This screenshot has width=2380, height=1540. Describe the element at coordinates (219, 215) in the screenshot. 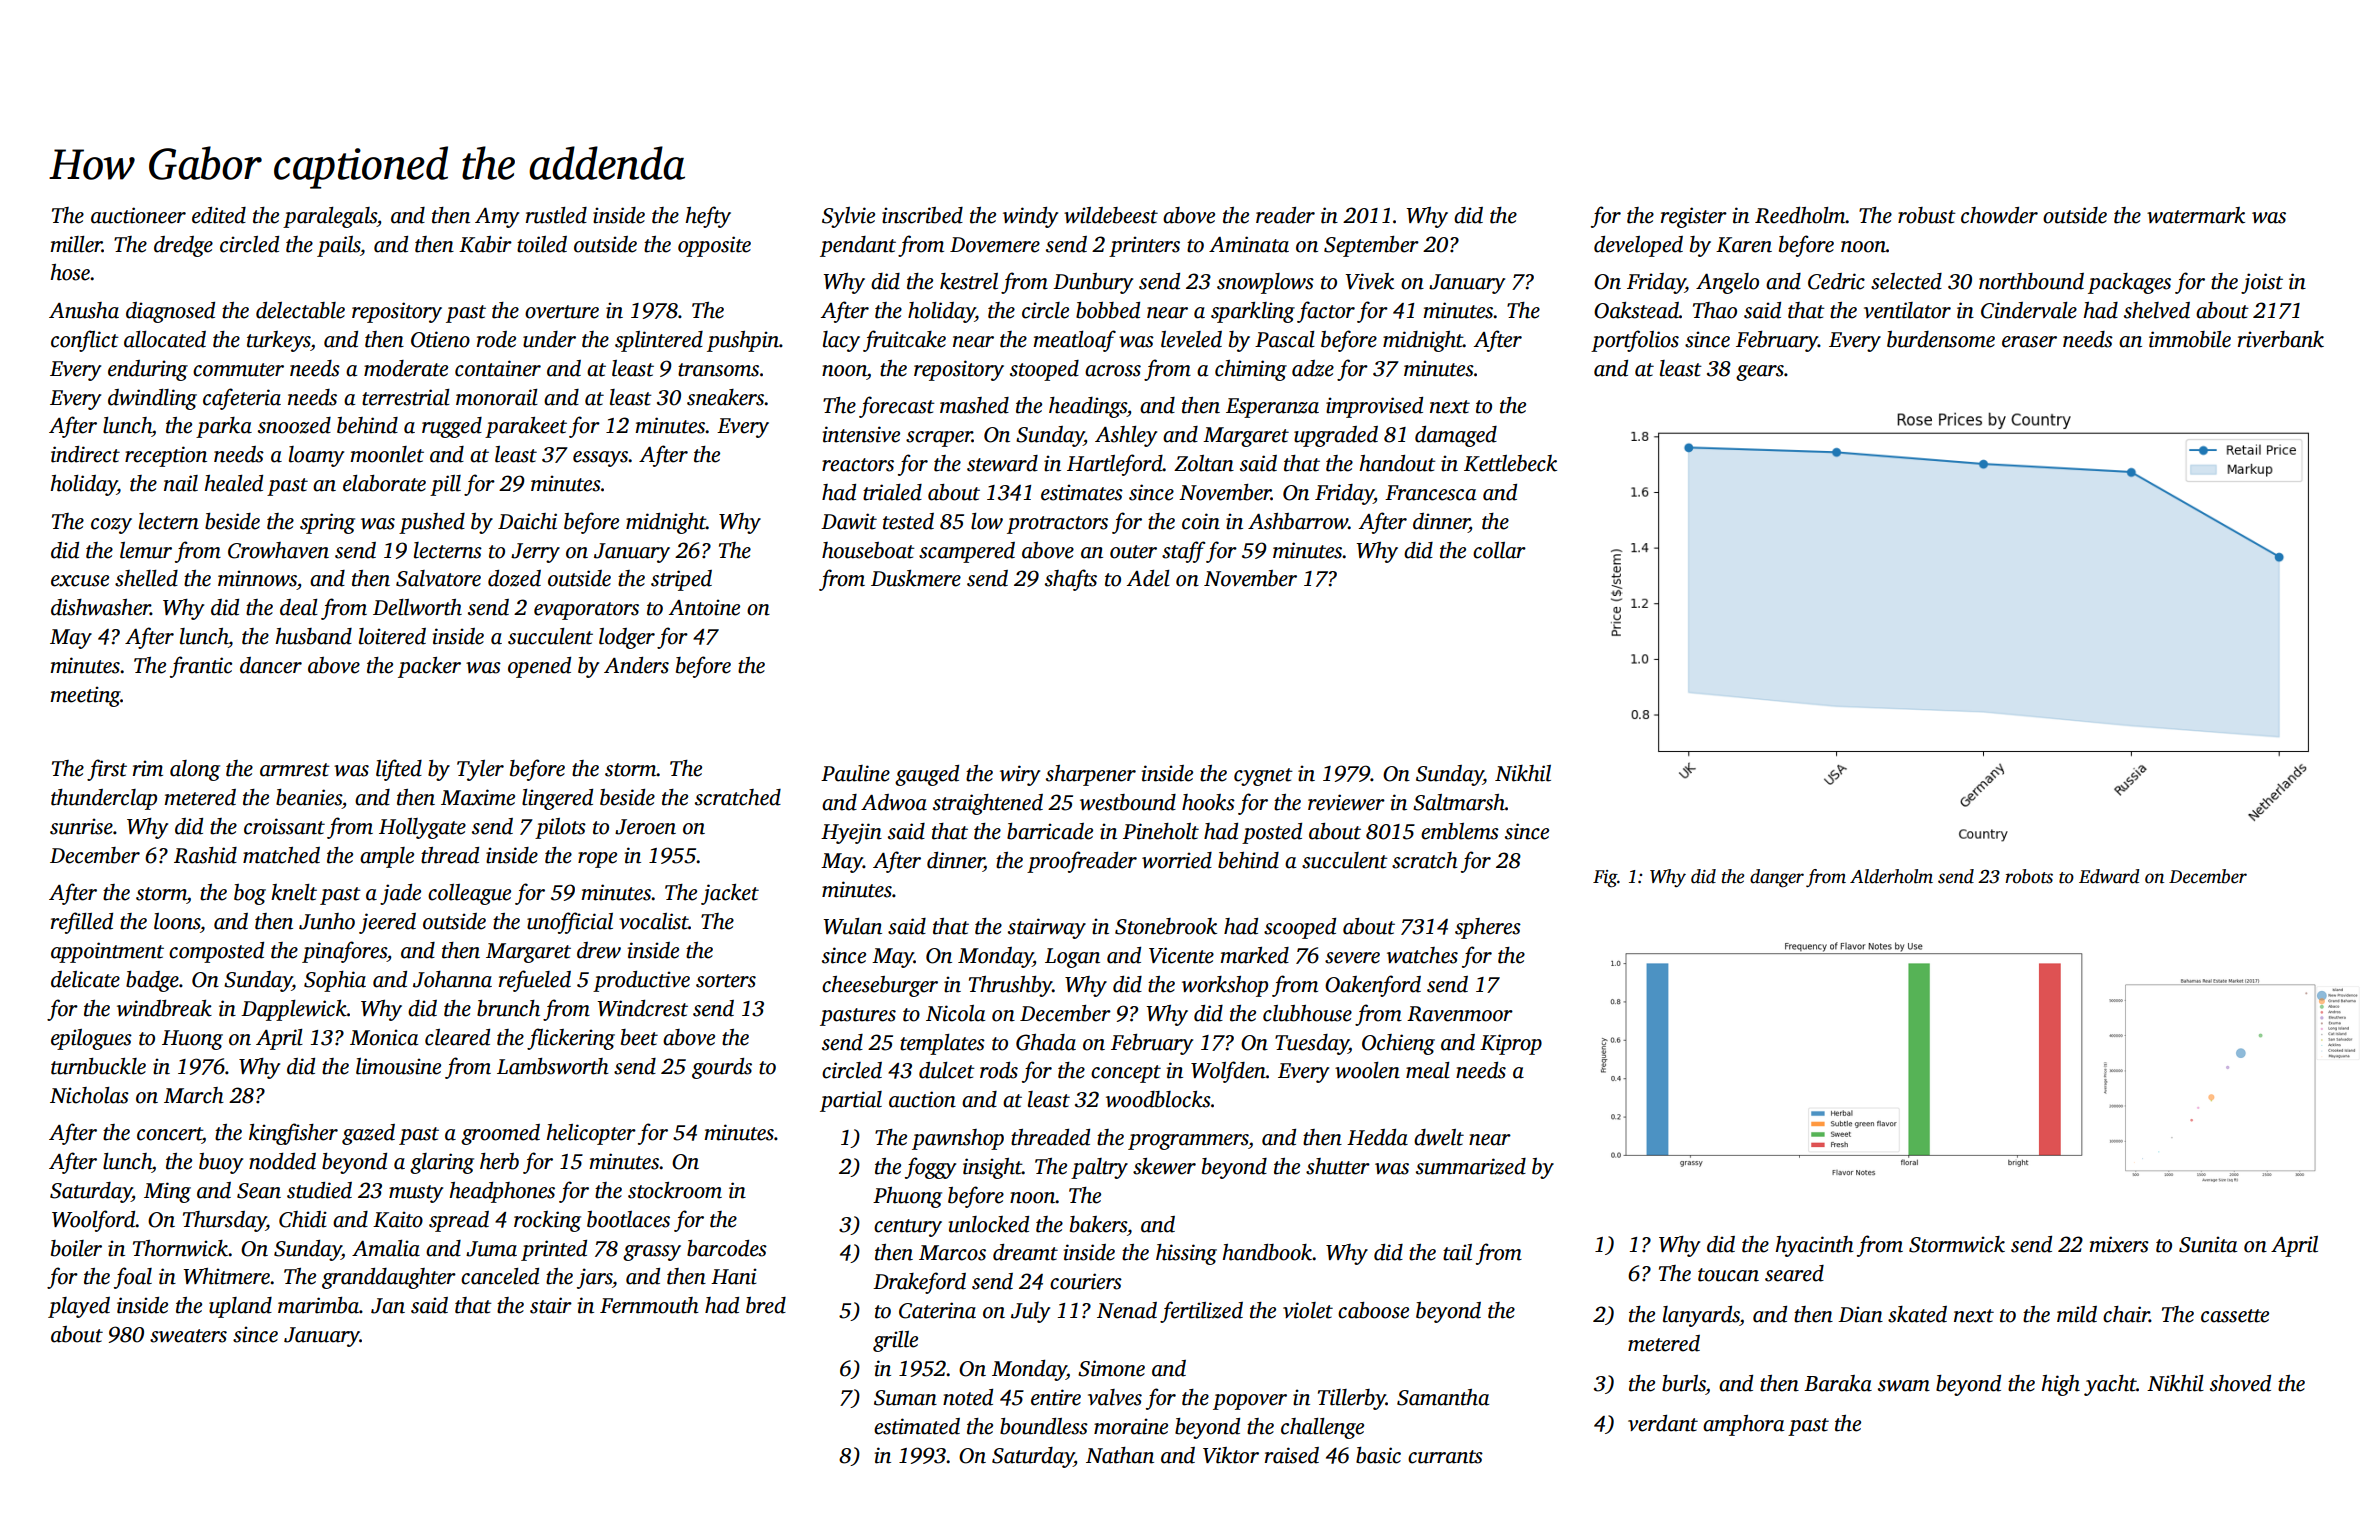

I see `edited` at that location.
